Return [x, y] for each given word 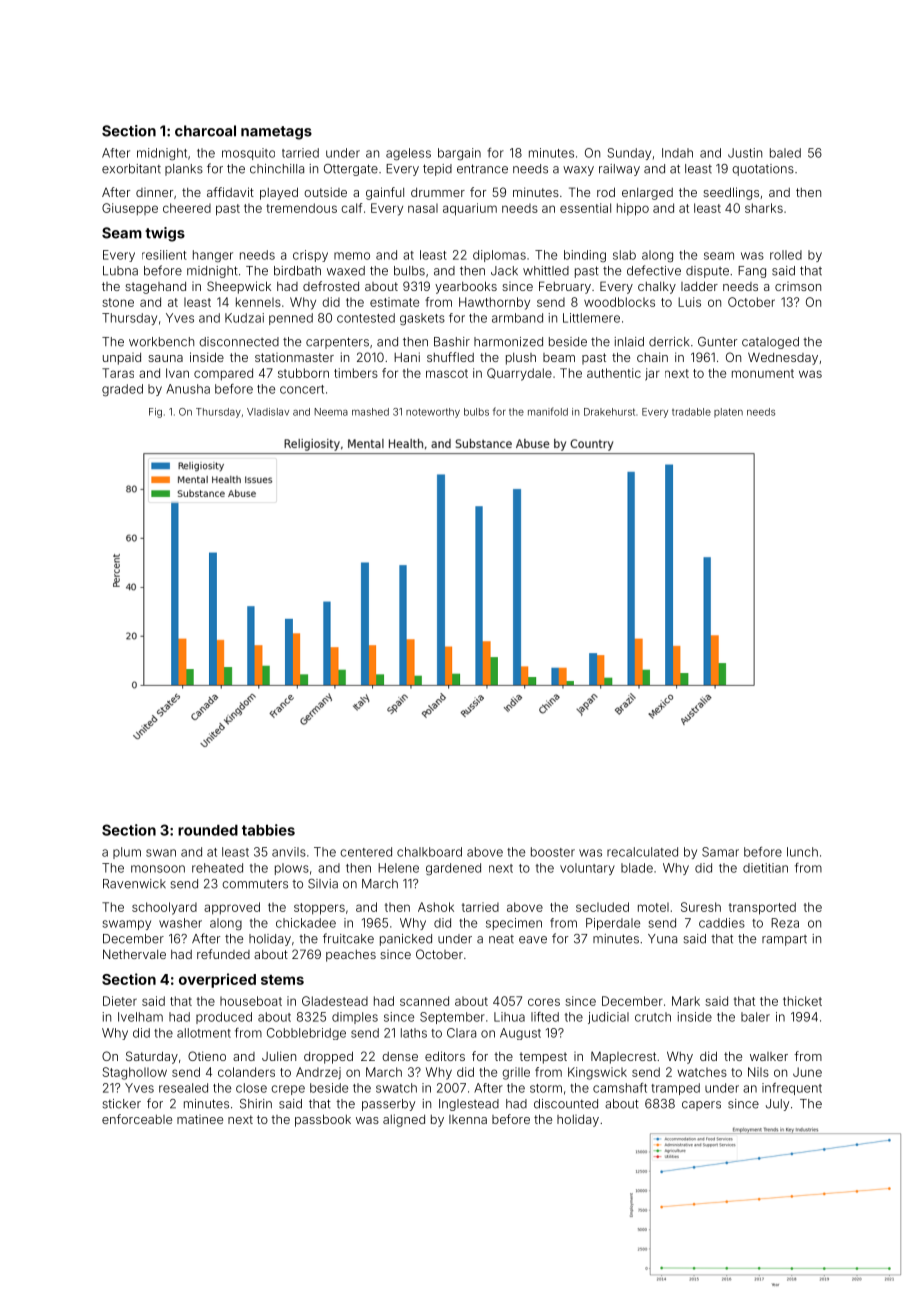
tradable [691, 412]
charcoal [205, 131]
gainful [385, 193]
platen [728, 412]
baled [785, 153]
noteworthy [433, 413]
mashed [370, 412]
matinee [200, 1119]
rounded [208, 830]
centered [366, 852]
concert [302, 389]
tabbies [268, 830]
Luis [689, 302]
